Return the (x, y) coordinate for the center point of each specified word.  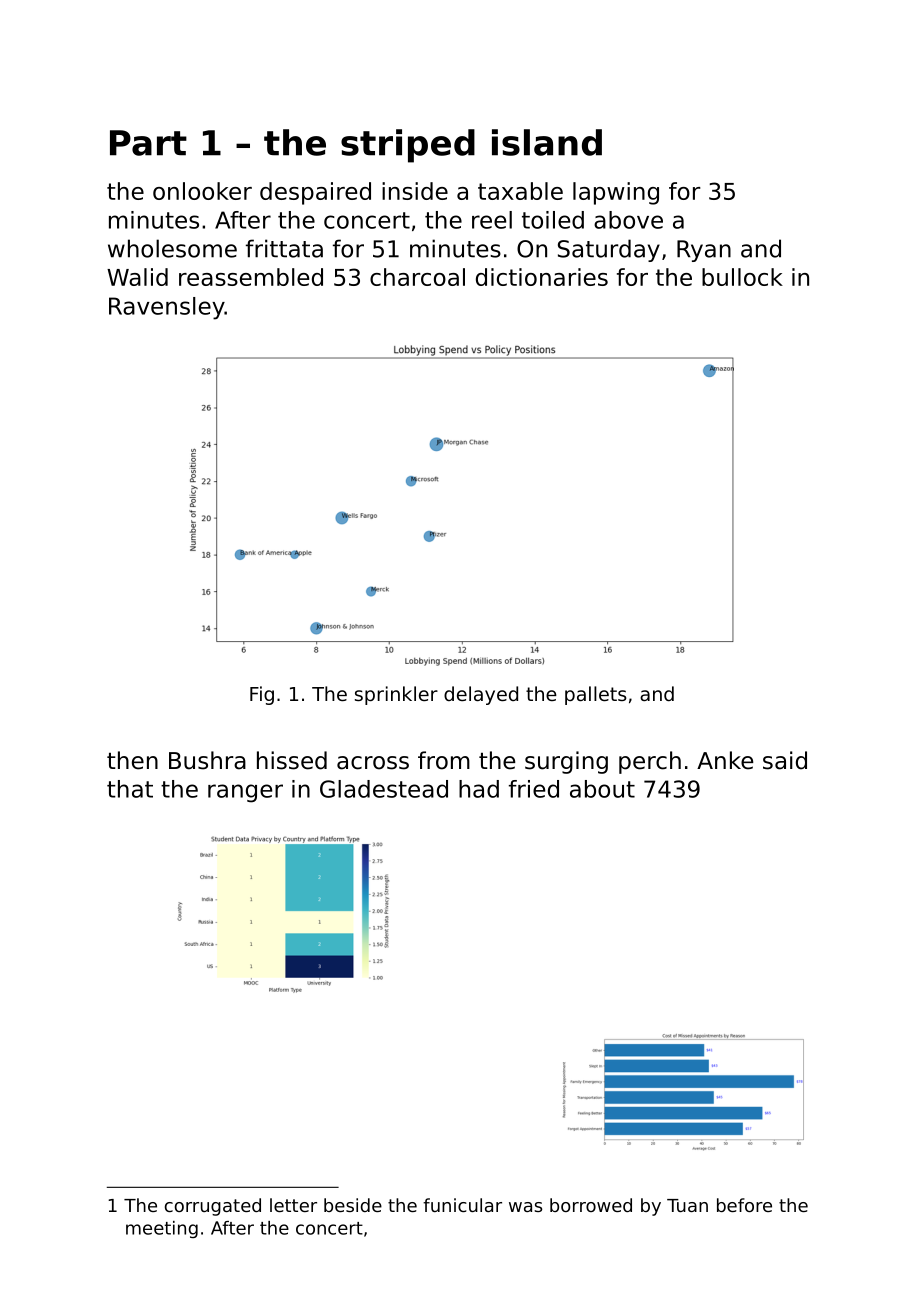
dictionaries (542, 277)
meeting (162, 1229)
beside (353, 1205)
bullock (742, 277)
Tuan (687, 1205)
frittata (284, 248)
